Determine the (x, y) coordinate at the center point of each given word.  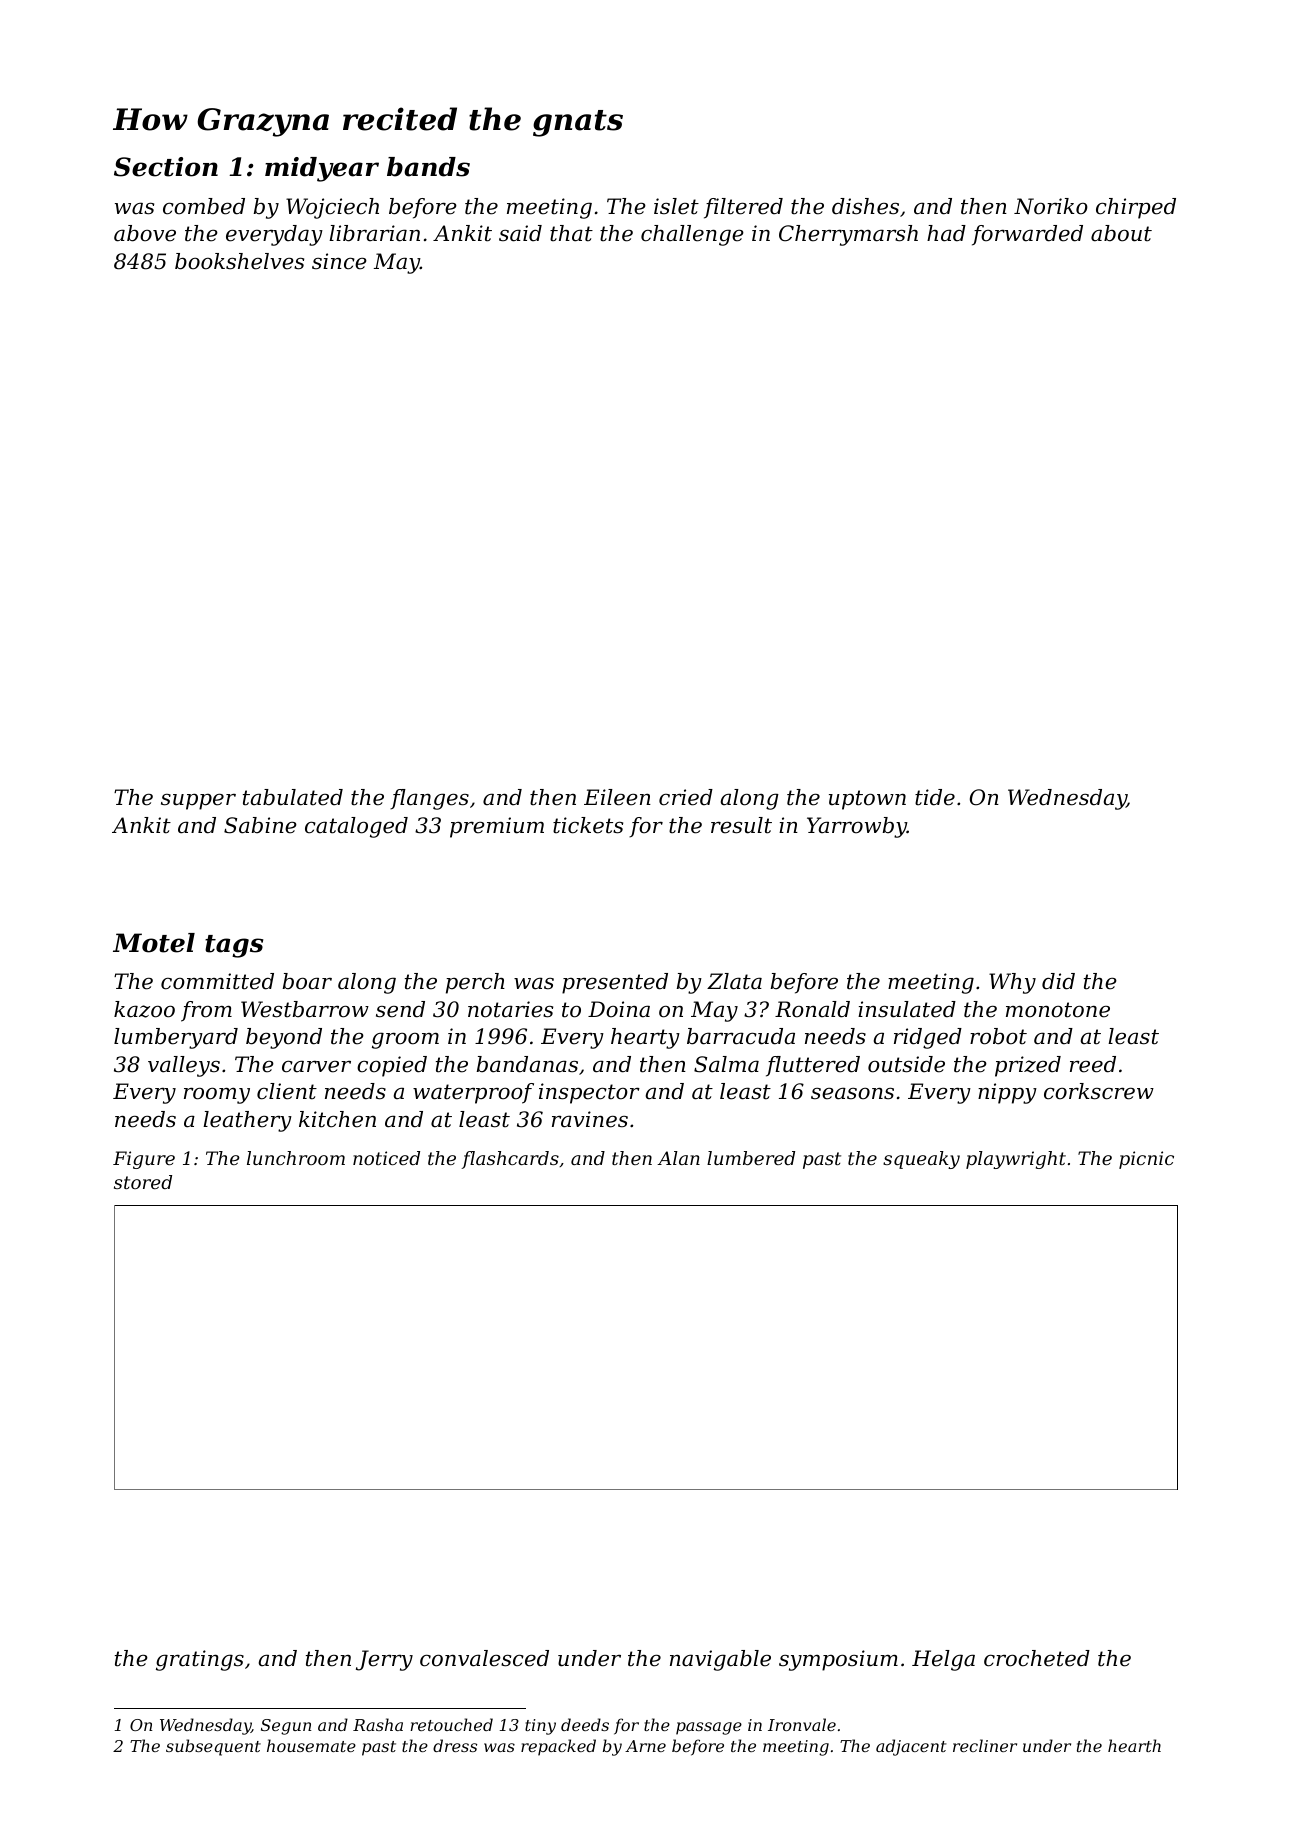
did (1058, 981)
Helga (943, 1660)
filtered (743, 208)
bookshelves (239, 261)
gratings (200, 1660)
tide (935, 797)
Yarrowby (857, 827)
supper (198, 801)
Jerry (384, 1660)
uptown (867, 800)
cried (686, 797)
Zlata (734, 981)
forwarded (1027, 235)
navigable (720, 1660)
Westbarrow (305, 1009)
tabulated (293, 797)
